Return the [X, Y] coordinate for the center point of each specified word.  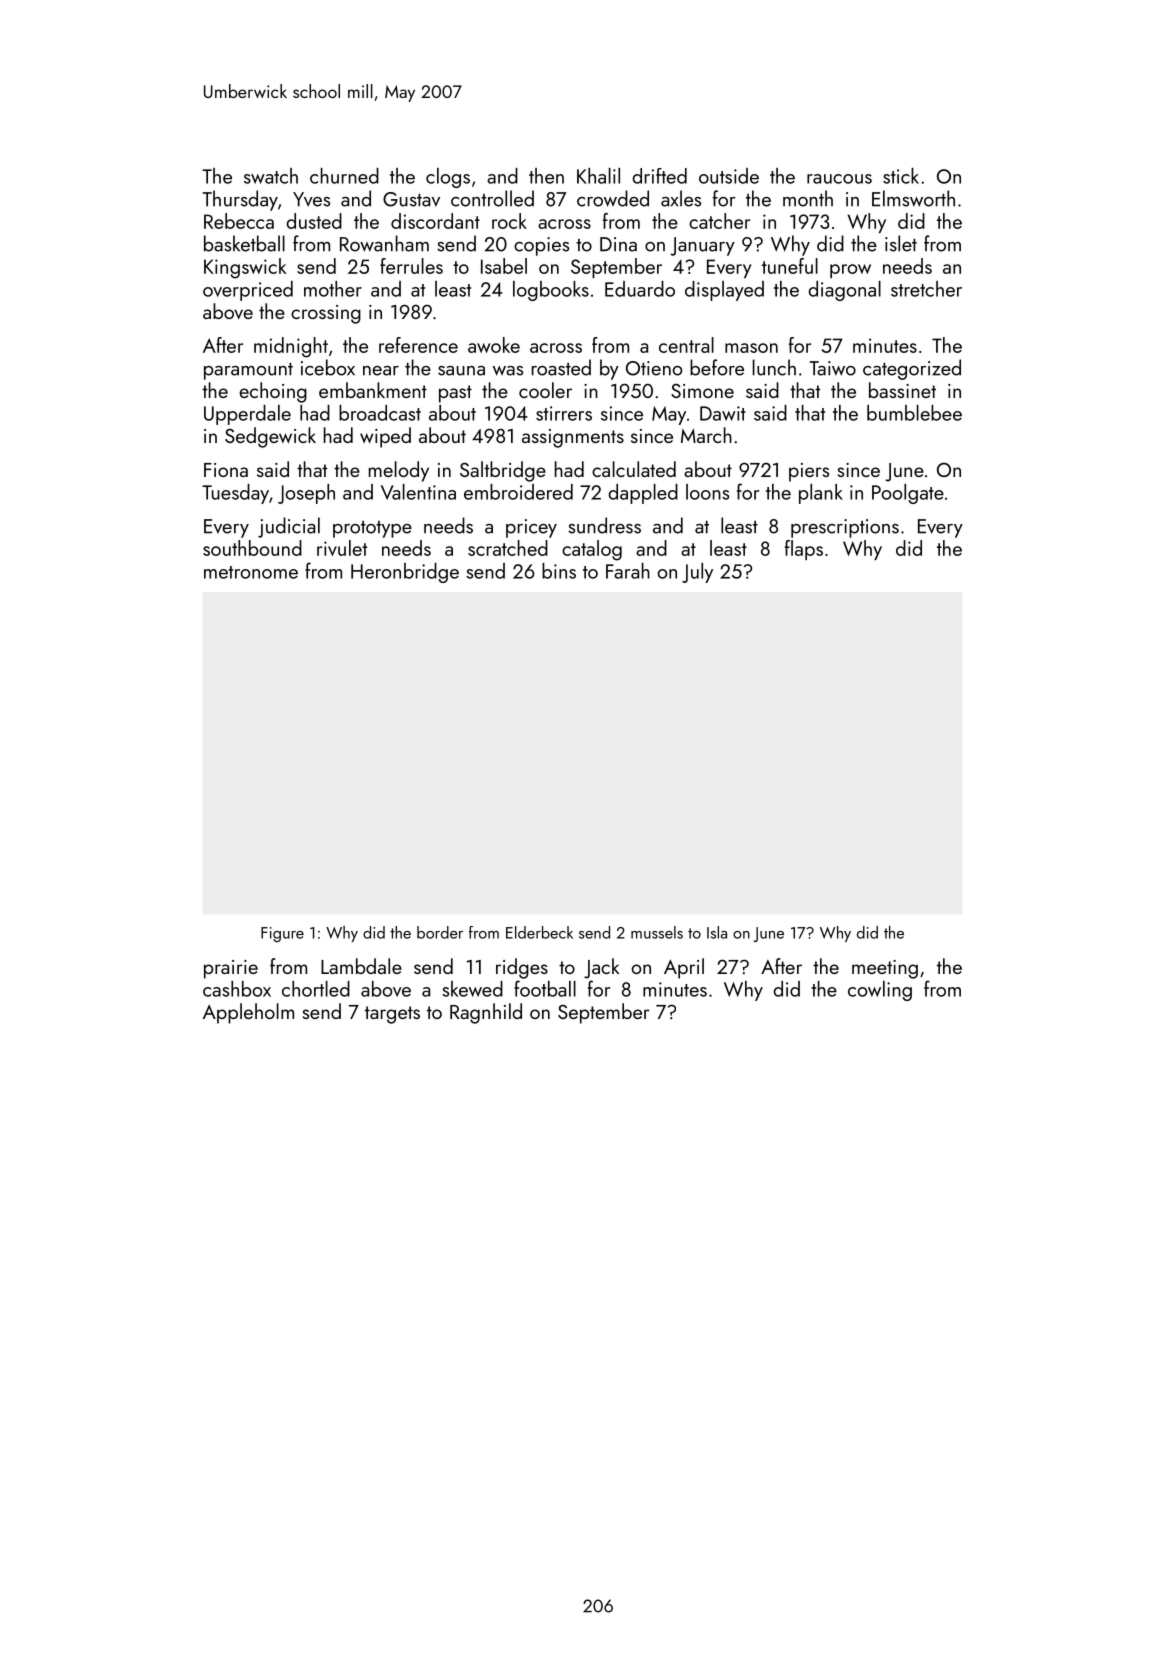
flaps [804, 550]
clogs [448, 178]
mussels [657, 932]
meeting [885, 969]
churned [344, 176]
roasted [561, 367]
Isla [717, 932]
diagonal [844, 291]
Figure [282, 934]
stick [901, 176]
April [684, 968]
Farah [628, 571]
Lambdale [361, 966]
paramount [248, 371]
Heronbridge [405, 573]
